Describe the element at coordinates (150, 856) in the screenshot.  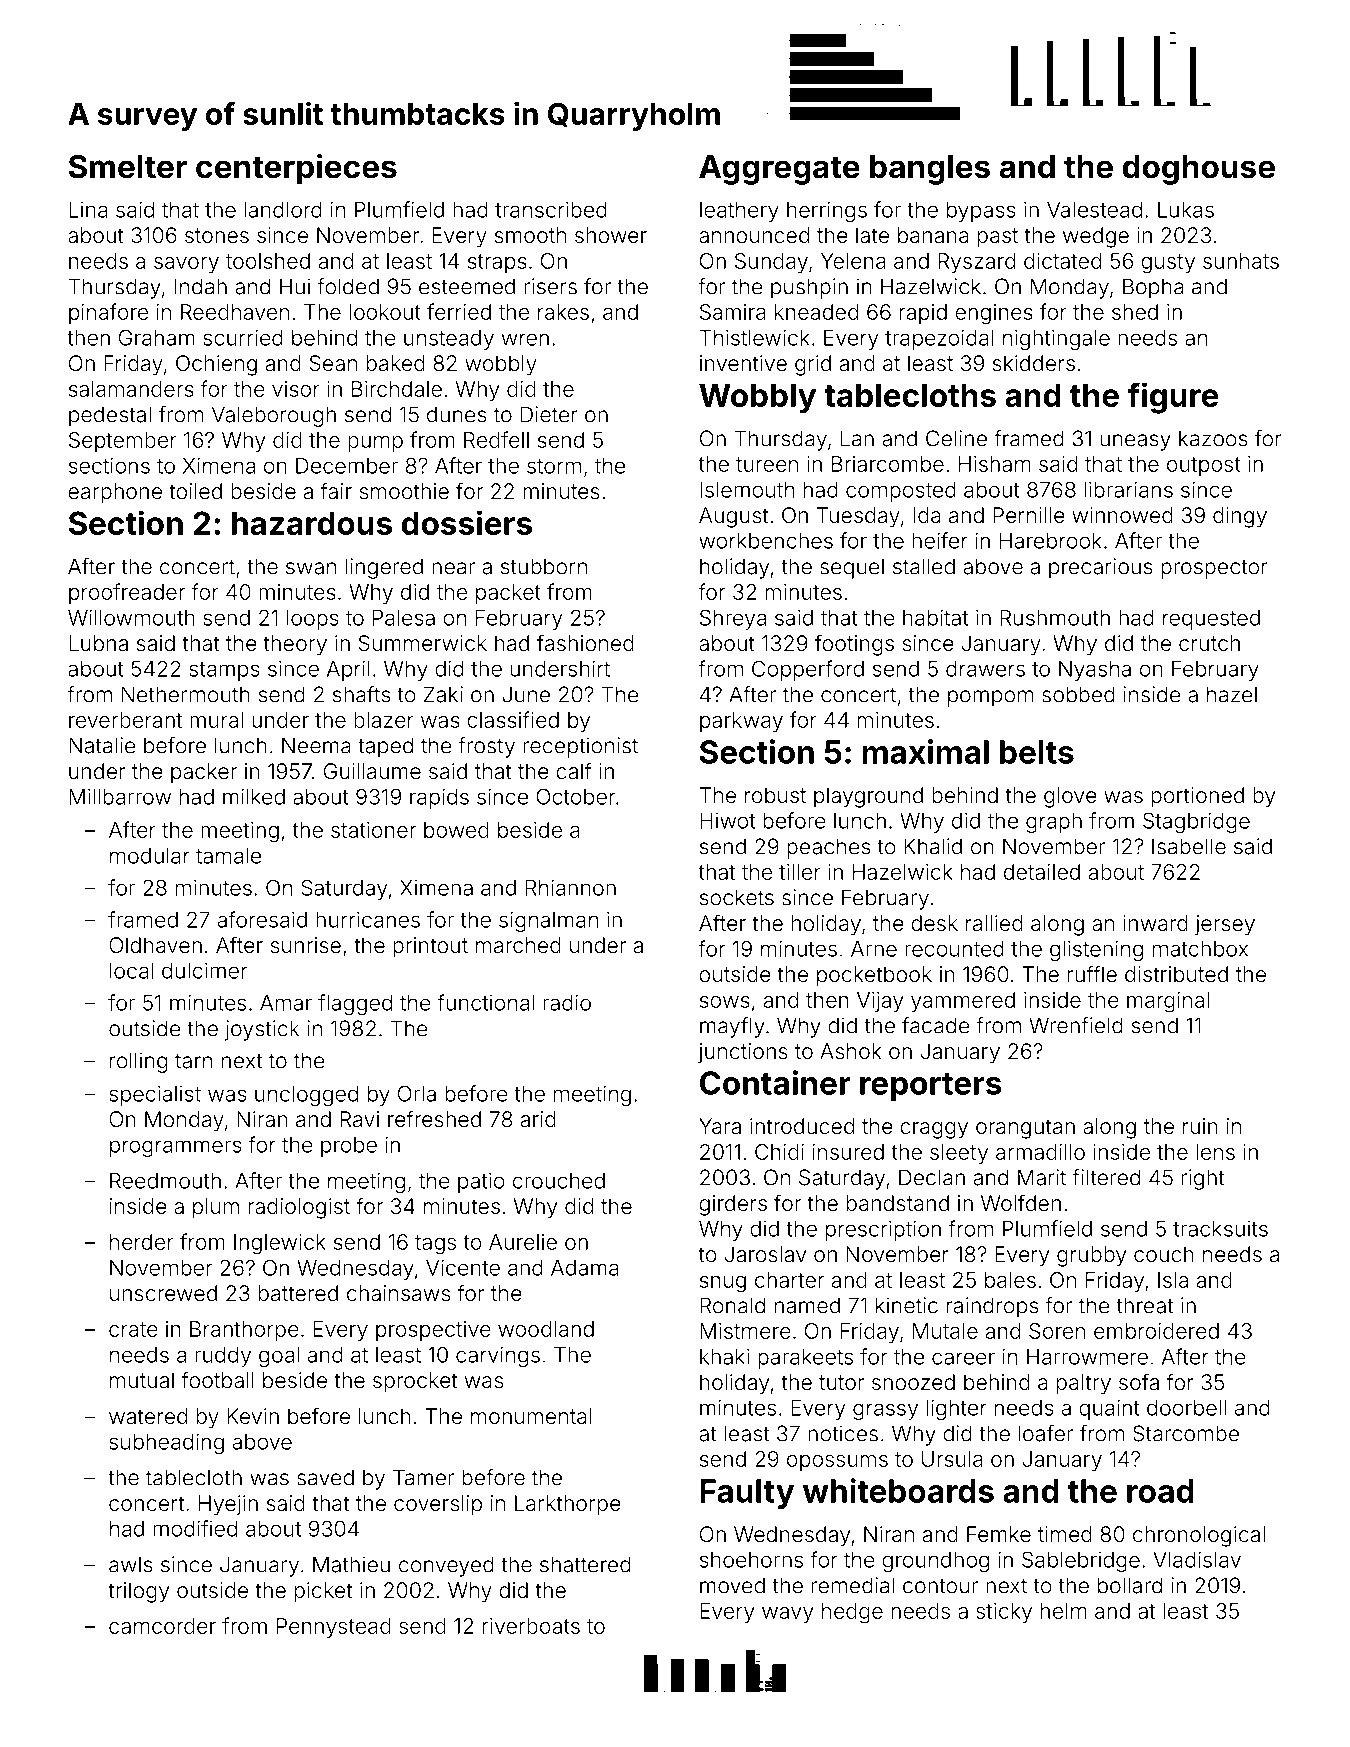
I see `modular` at that location.
